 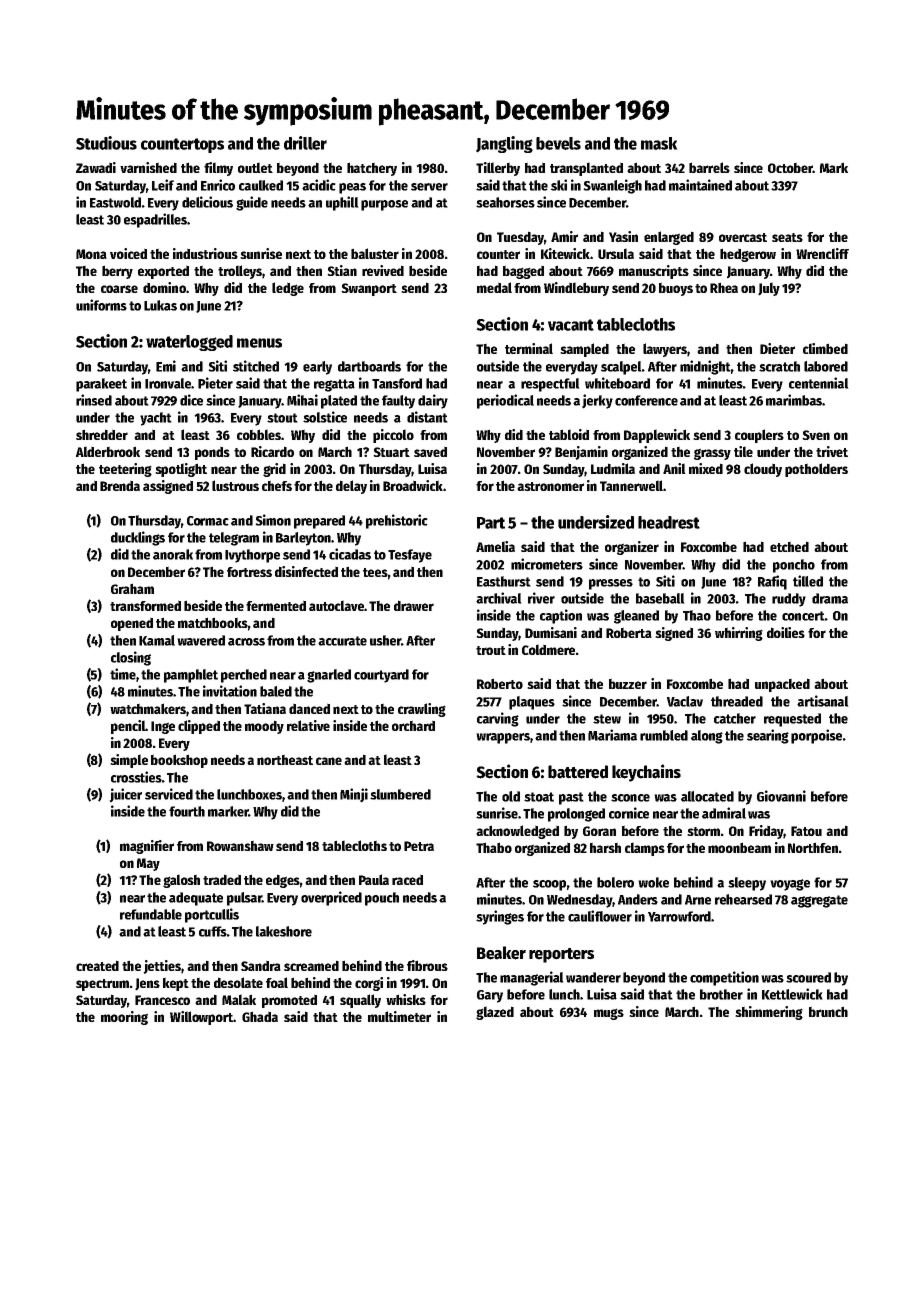 I want to click on lustrous, so click(x=235, y=485).
